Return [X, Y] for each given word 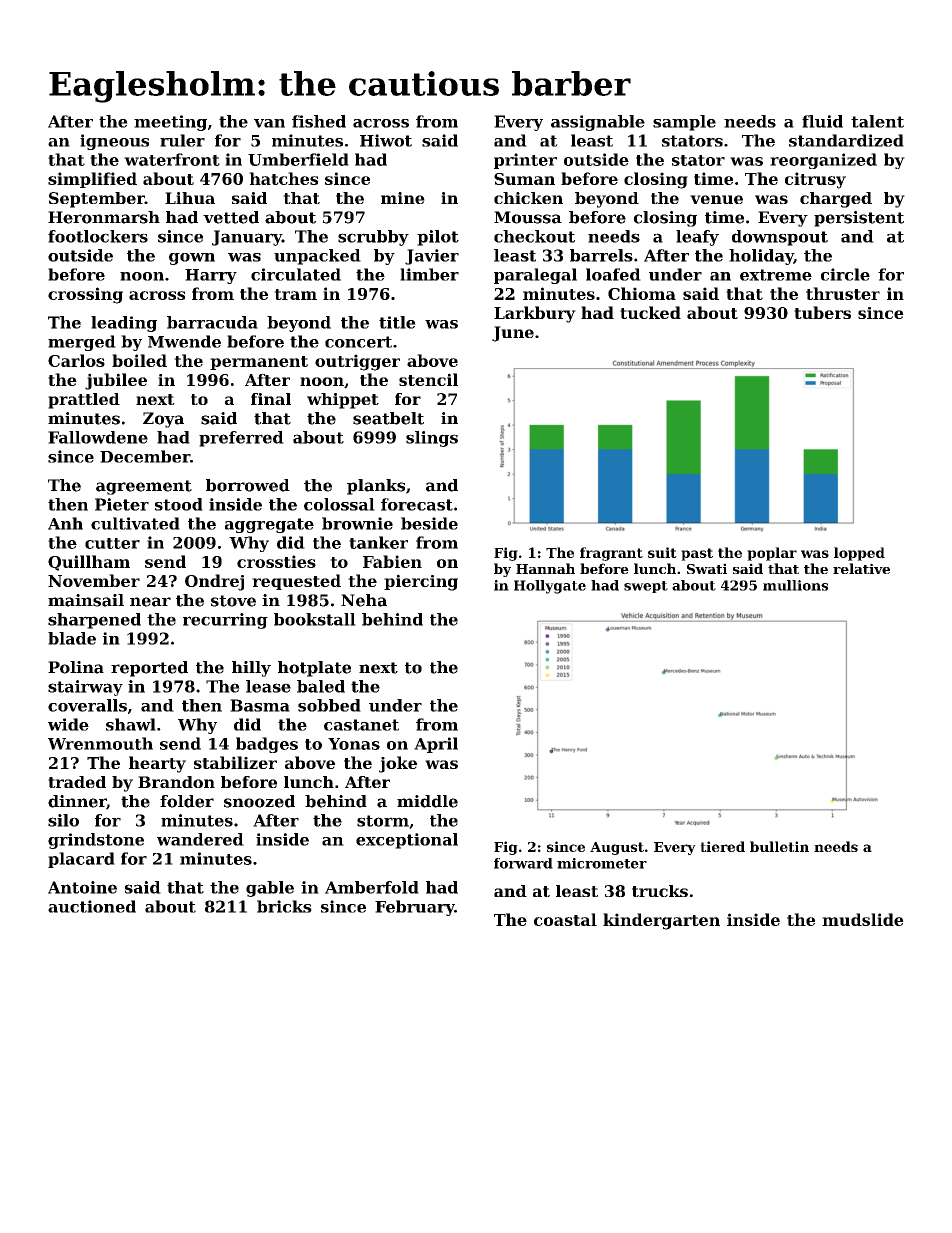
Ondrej [214, 582]
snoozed [259, 801]
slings [432, 439]
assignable [598, 123]
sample [684, 123]
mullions [795, 585]
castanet [361, 725]
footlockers [98, 236]
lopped [859, 554]
